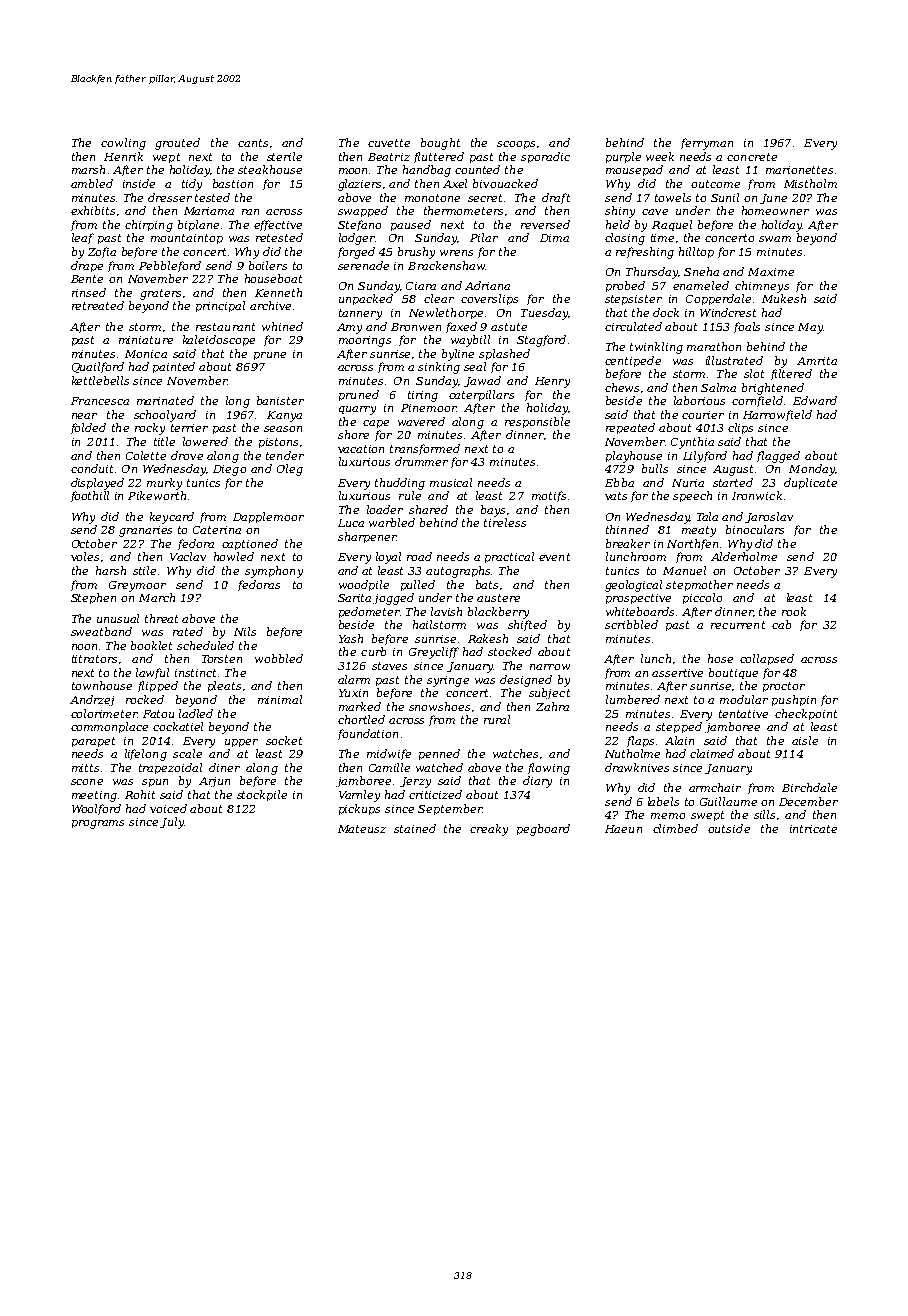  Describe the element at coordinates (696, 252) in the screenshot. I see `hilltop` at that location.
